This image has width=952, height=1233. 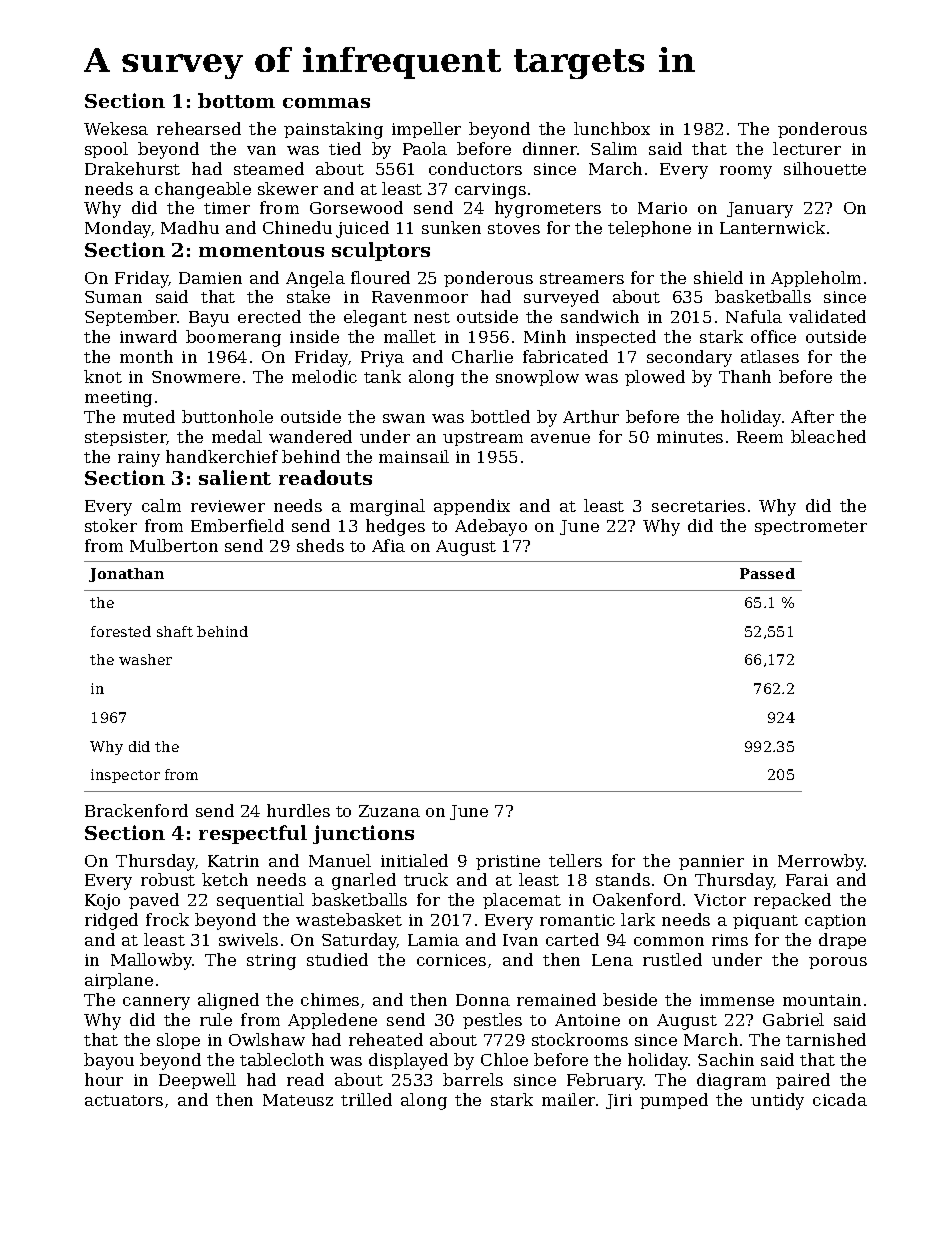 I want to click on lunchbox, so click(x=612, y=128).
